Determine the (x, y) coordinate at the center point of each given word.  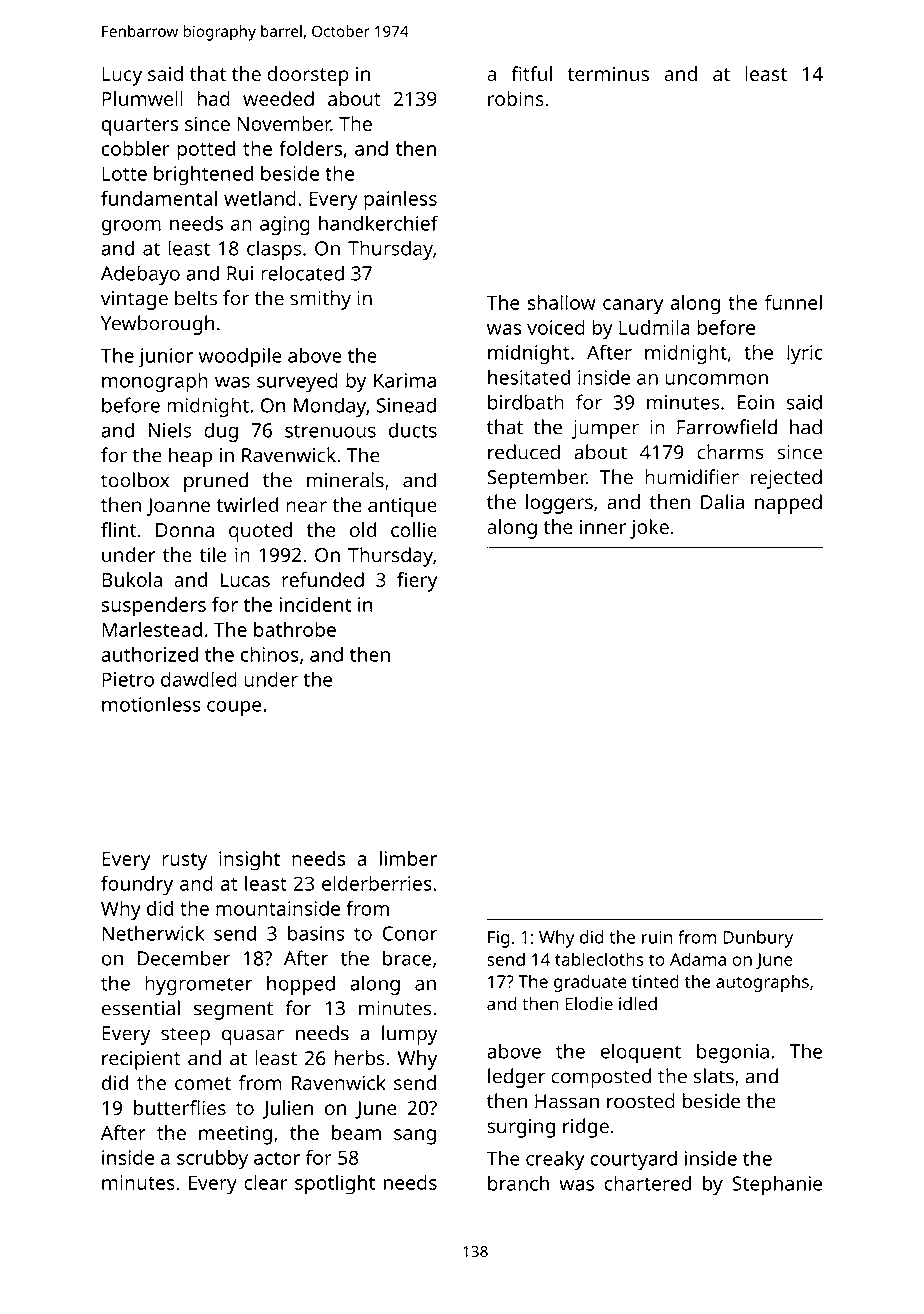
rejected (786, 479)
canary (633, 307)
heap (190, 457)
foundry (137, 885)
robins (516, 98)
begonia (733, 1053)
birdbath (526, 402)
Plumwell (142, 98)
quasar (253, 1037)
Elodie (589, 1004)
